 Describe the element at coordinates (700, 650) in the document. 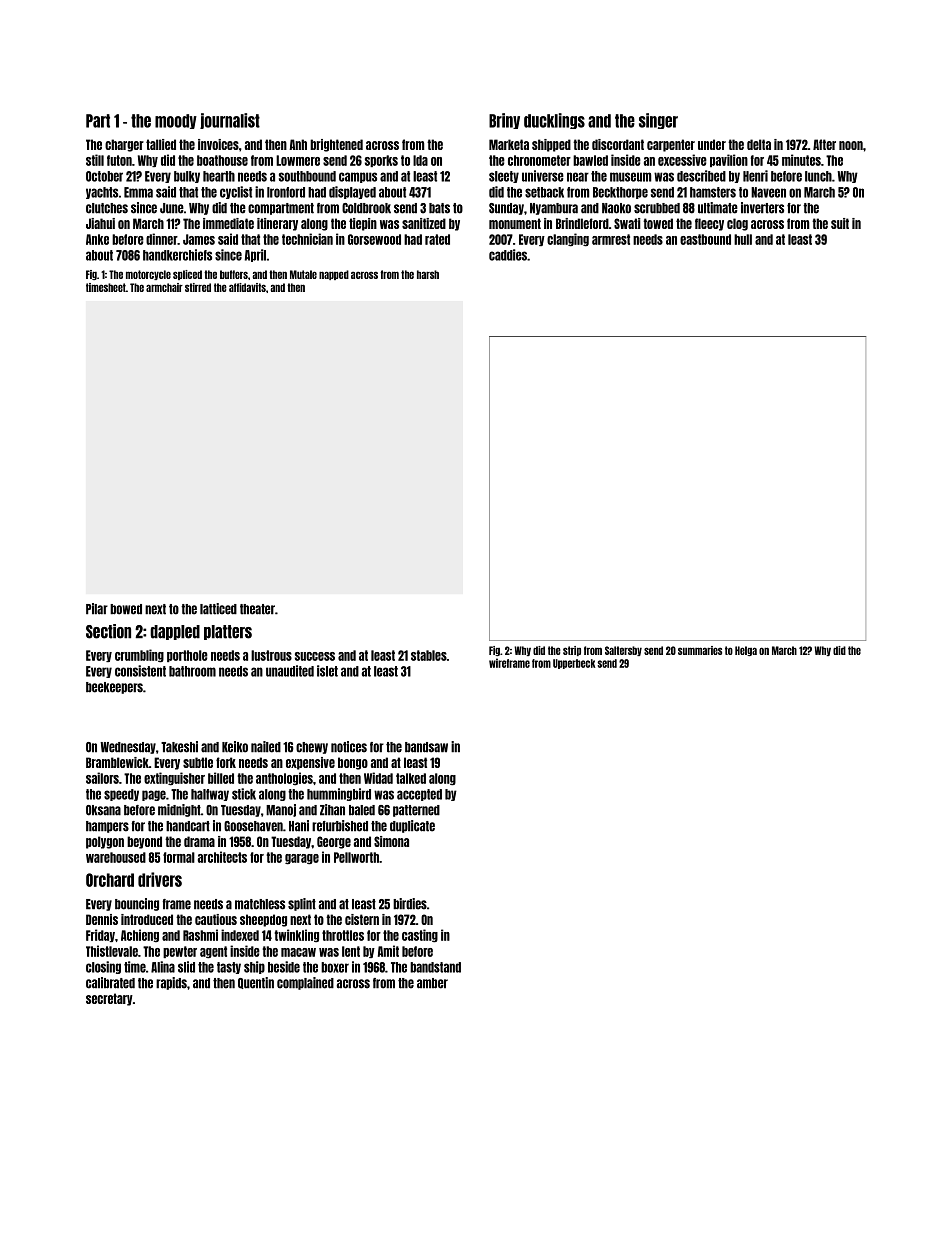

I see `summaries` at that location.
